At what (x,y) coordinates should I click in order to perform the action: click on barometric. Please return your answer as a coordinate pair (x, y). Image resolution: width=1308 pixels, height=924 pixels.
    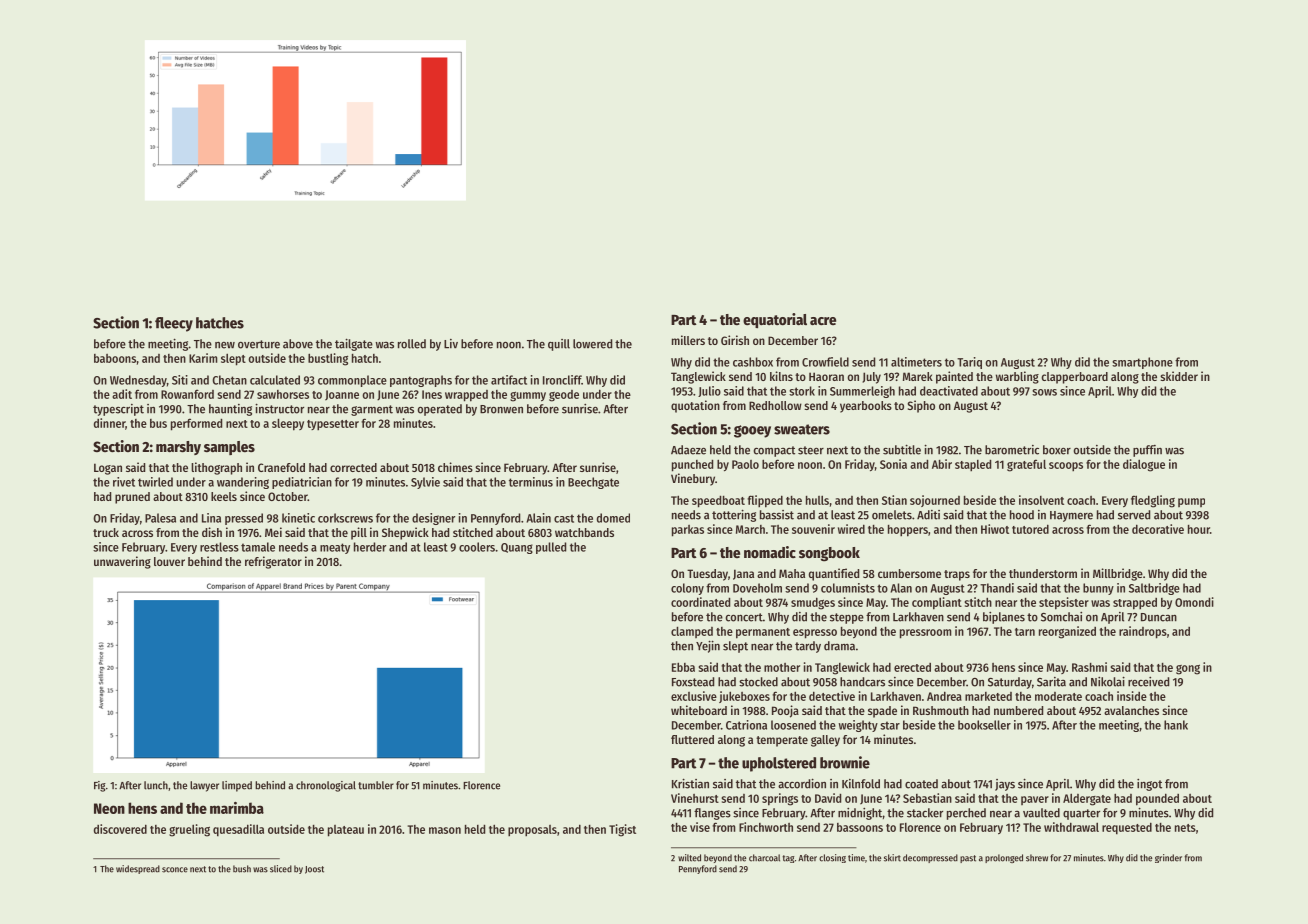
    Looking at the image, I should click on (1012, 450).
